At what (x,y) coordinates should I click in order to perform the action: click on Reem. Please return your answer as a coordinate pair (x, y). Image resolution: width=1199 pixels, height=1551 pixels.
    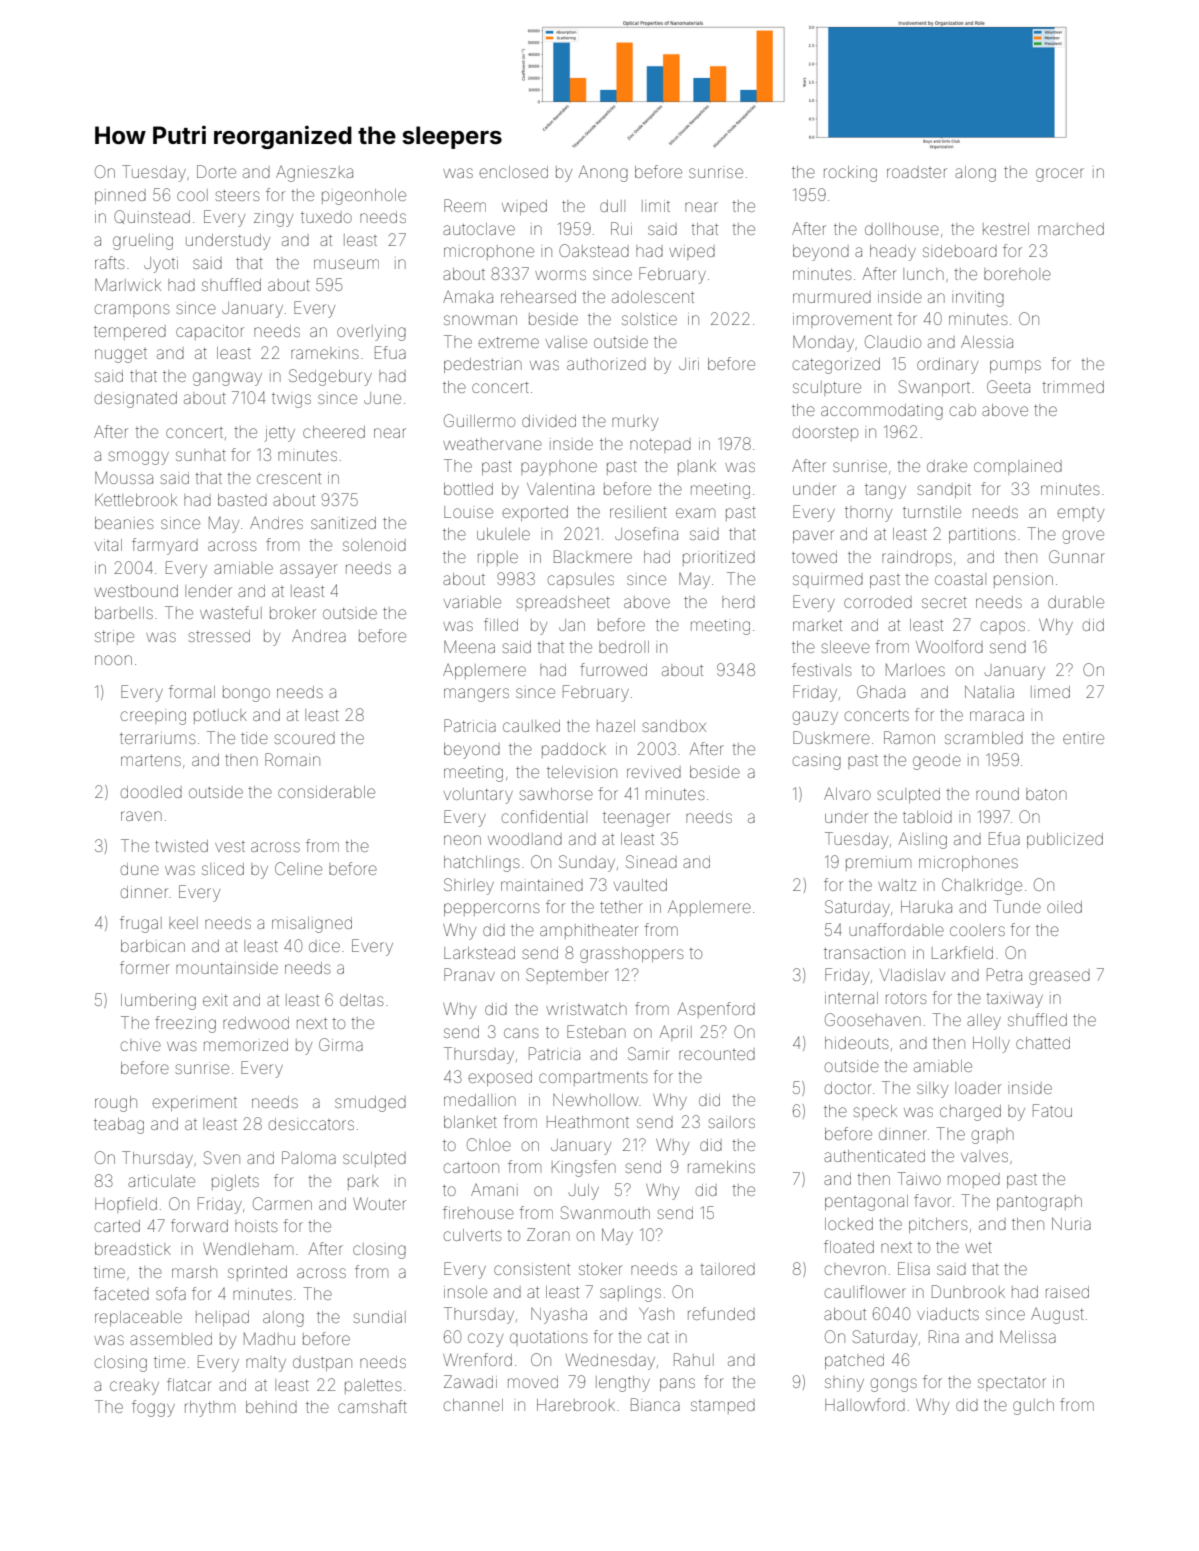
    Looking at the image, I should click on (465, 205).
